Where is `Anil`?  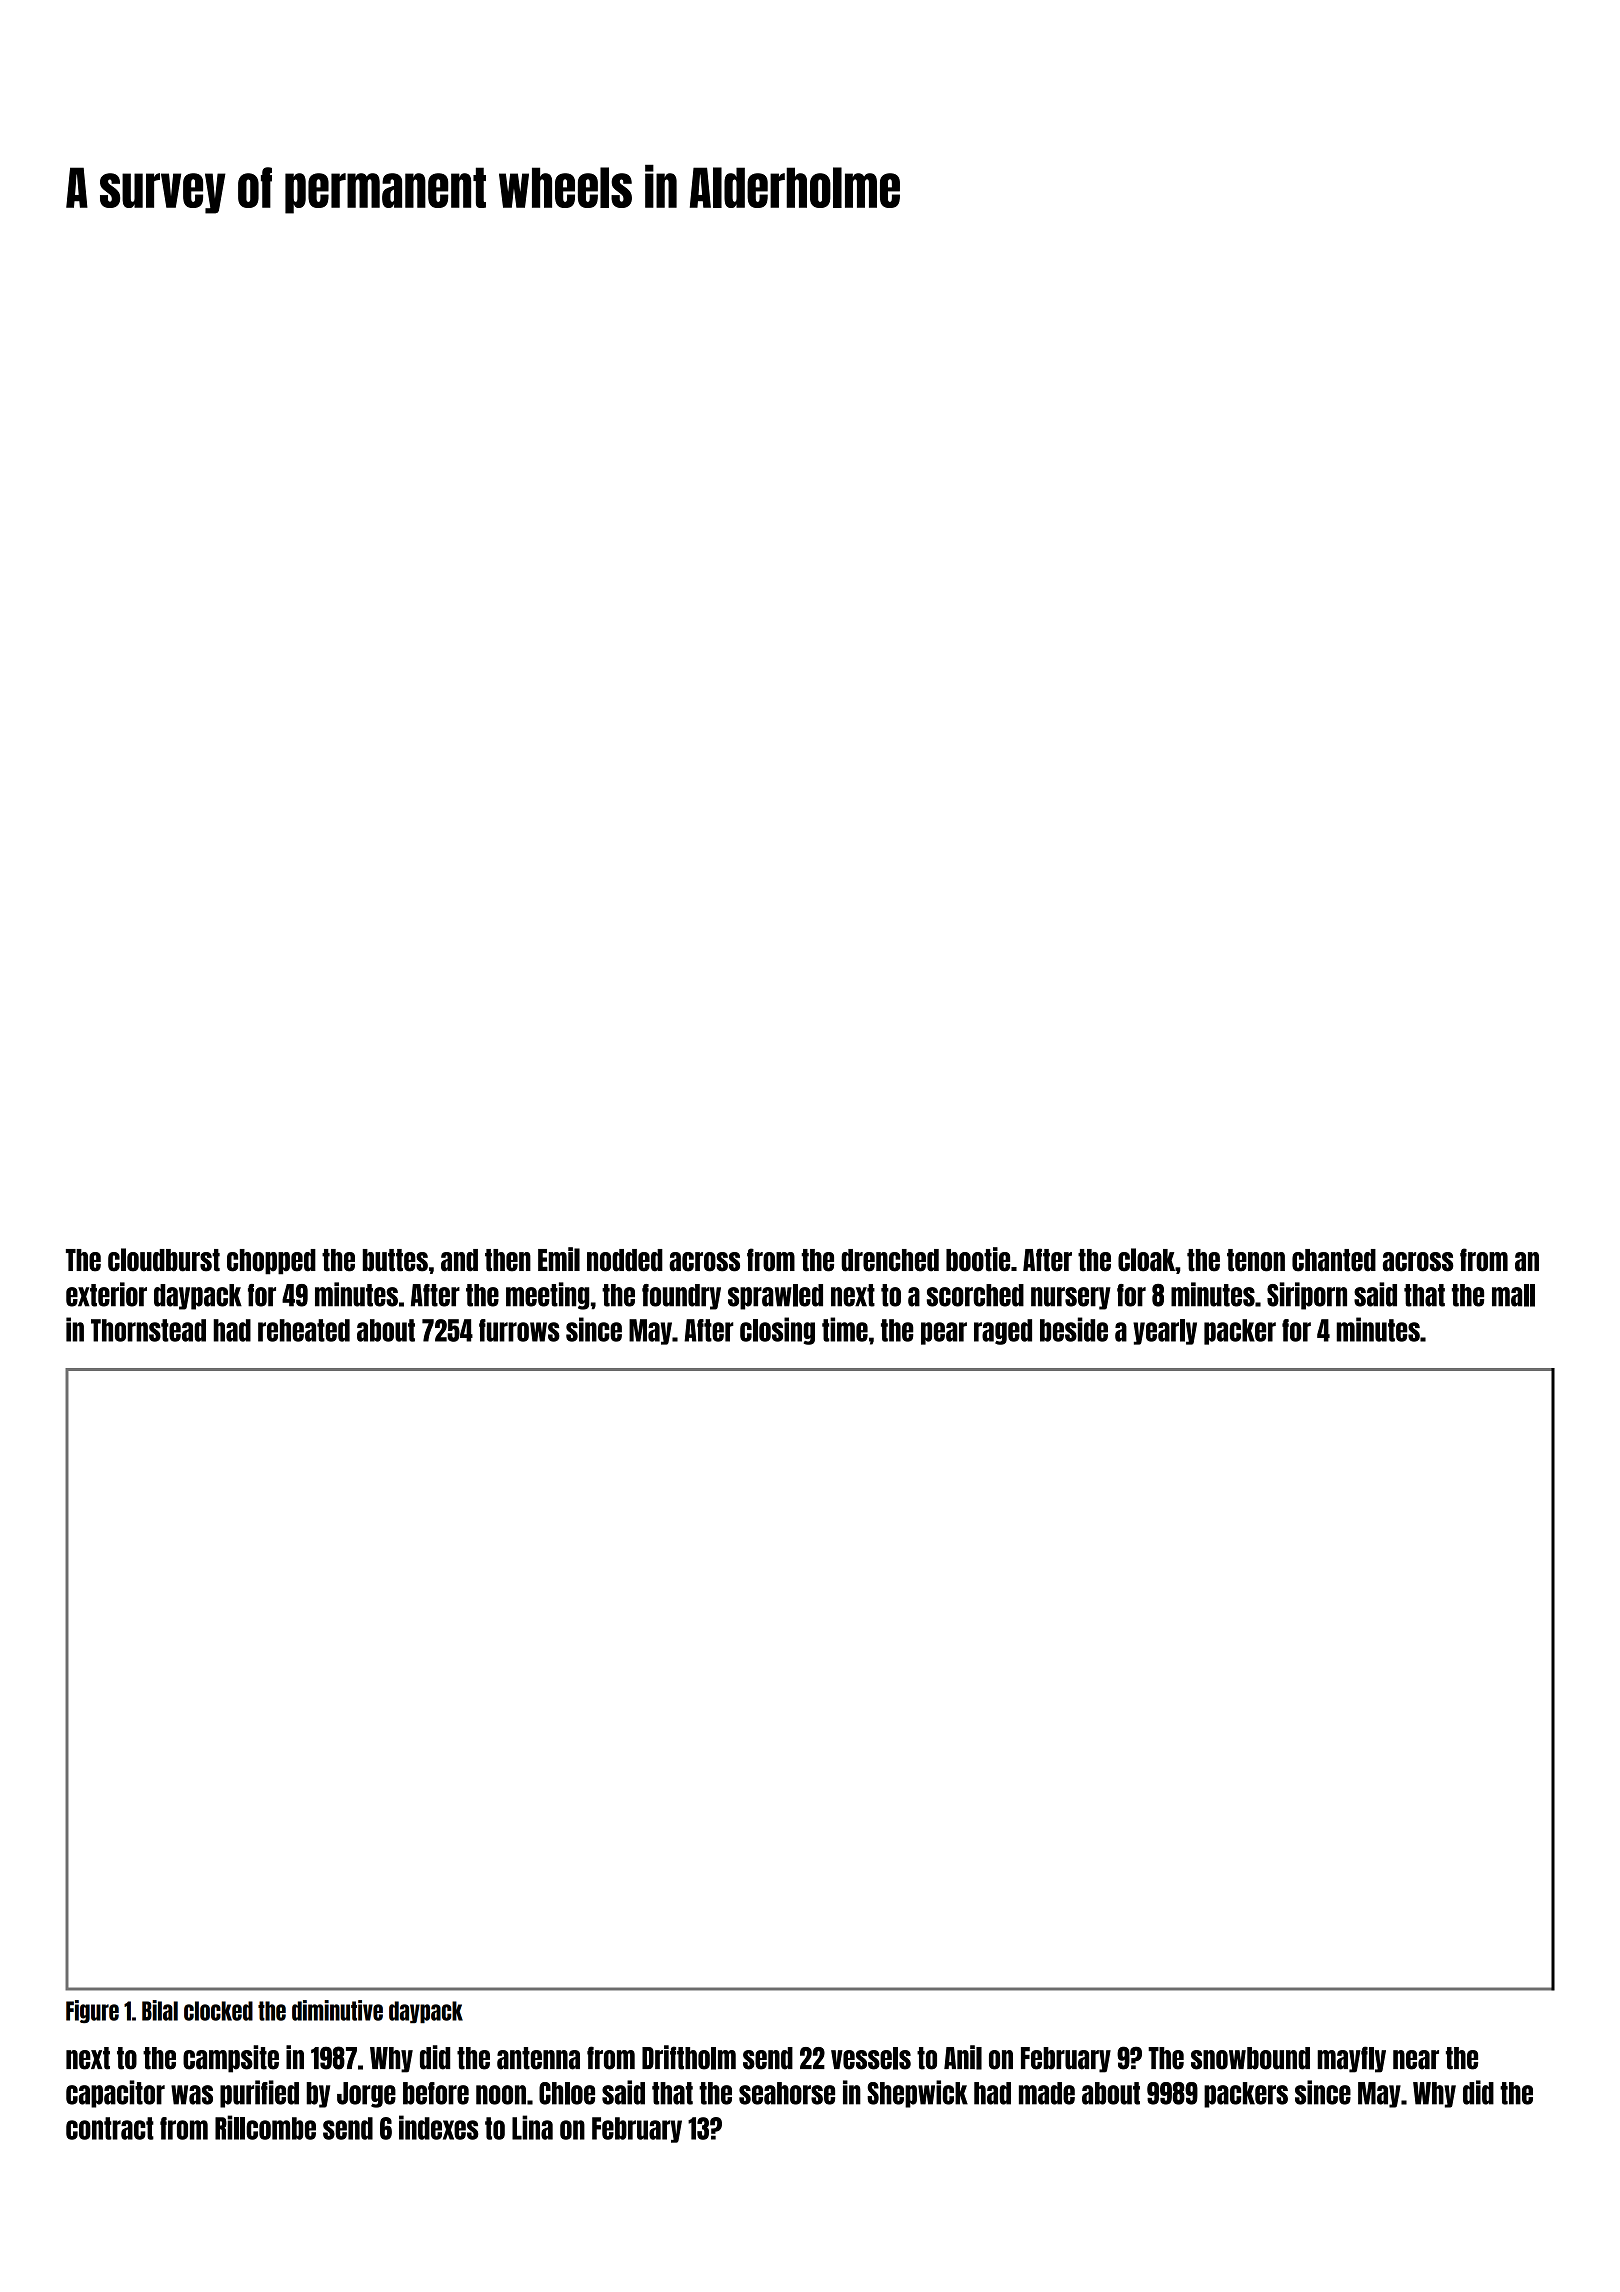
Anil is located at coordinates (963, 2057).
